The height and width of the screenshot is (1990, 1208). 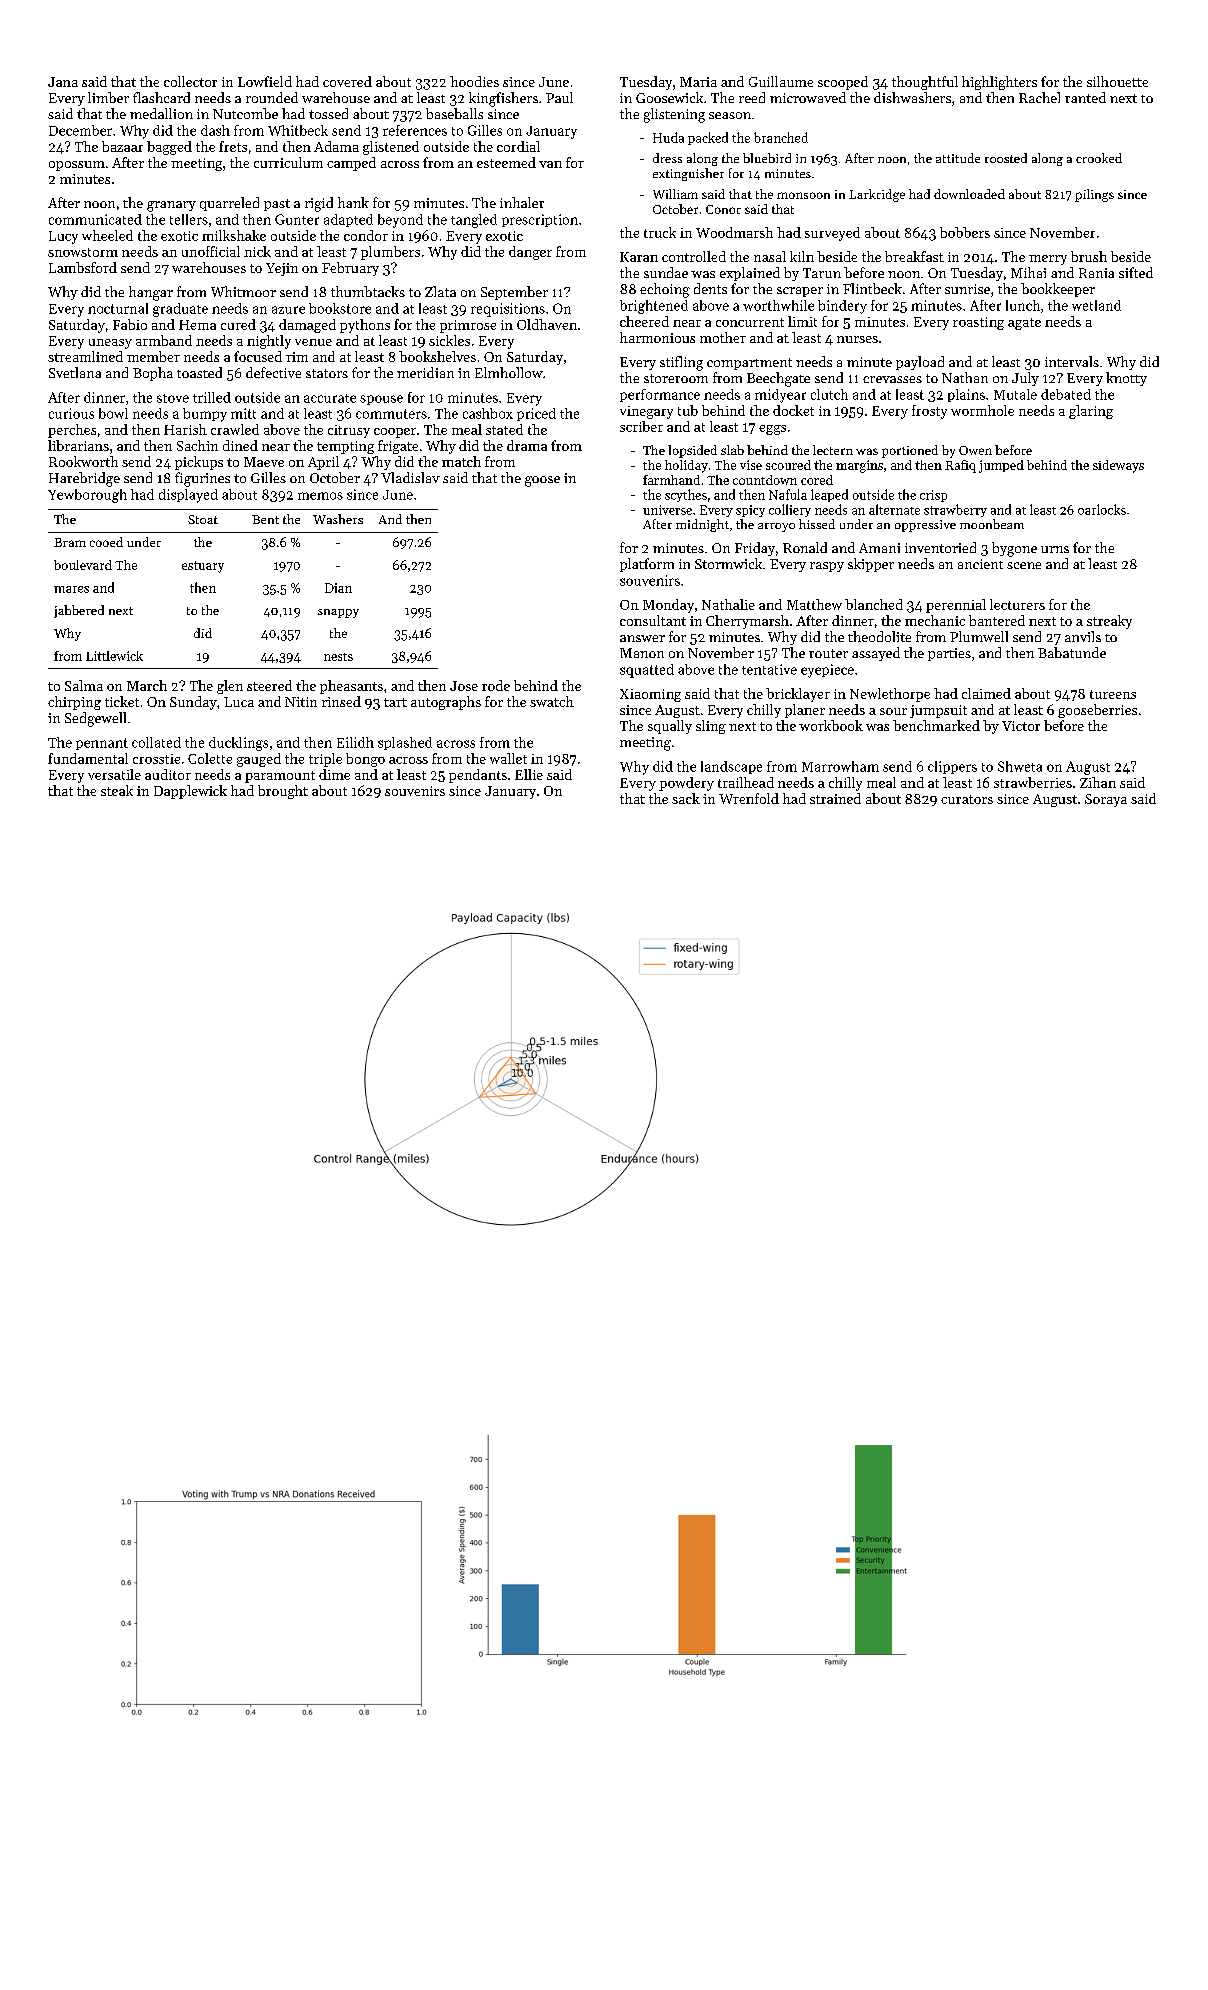 What do you see at coordinates (747, 622) in the screenshot?
I see `Cherrymarsh` at bounding box center [747, 622].
